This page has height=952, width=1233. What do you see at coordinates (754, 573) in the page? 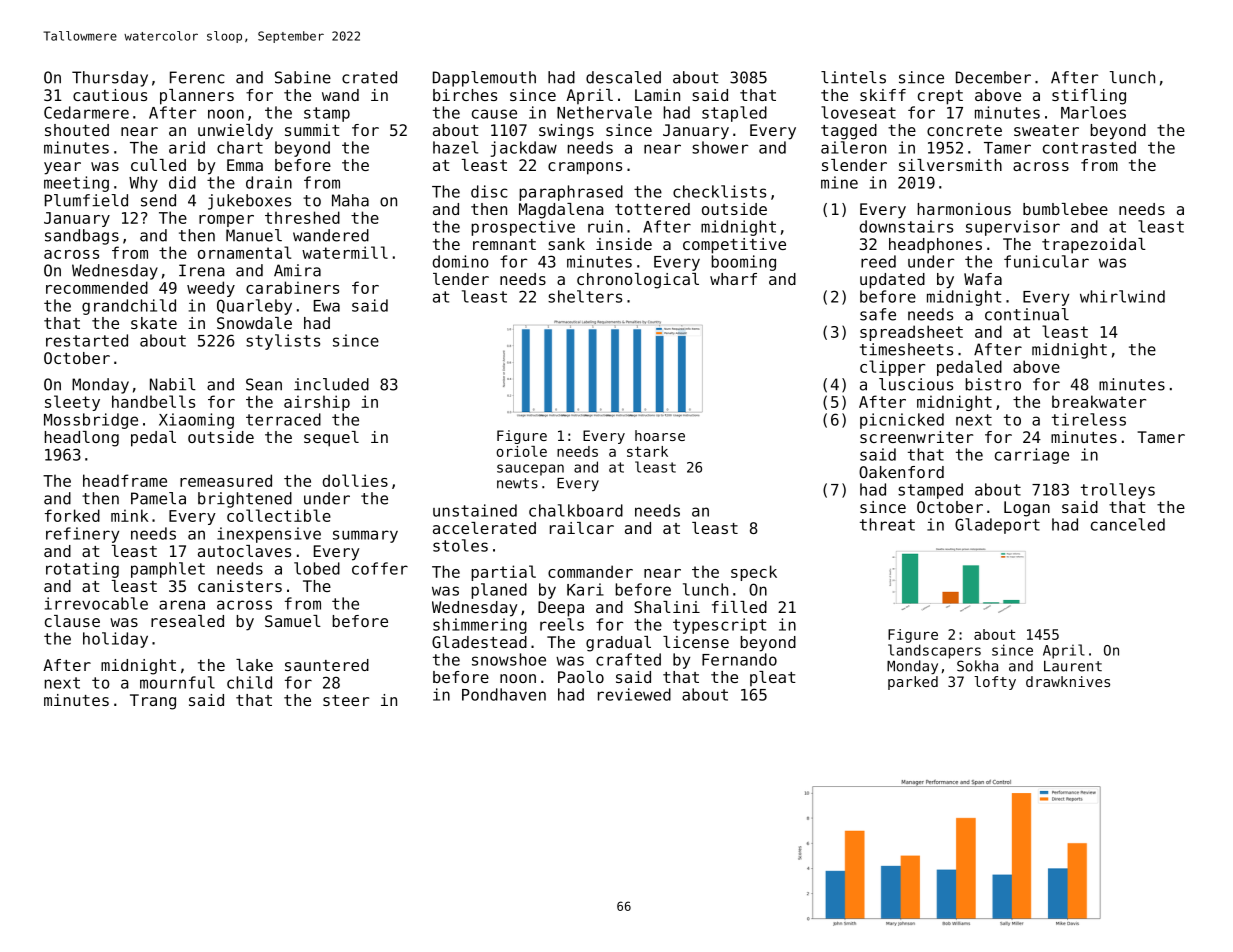
I see `speck` at bounding box center [754, 573].
